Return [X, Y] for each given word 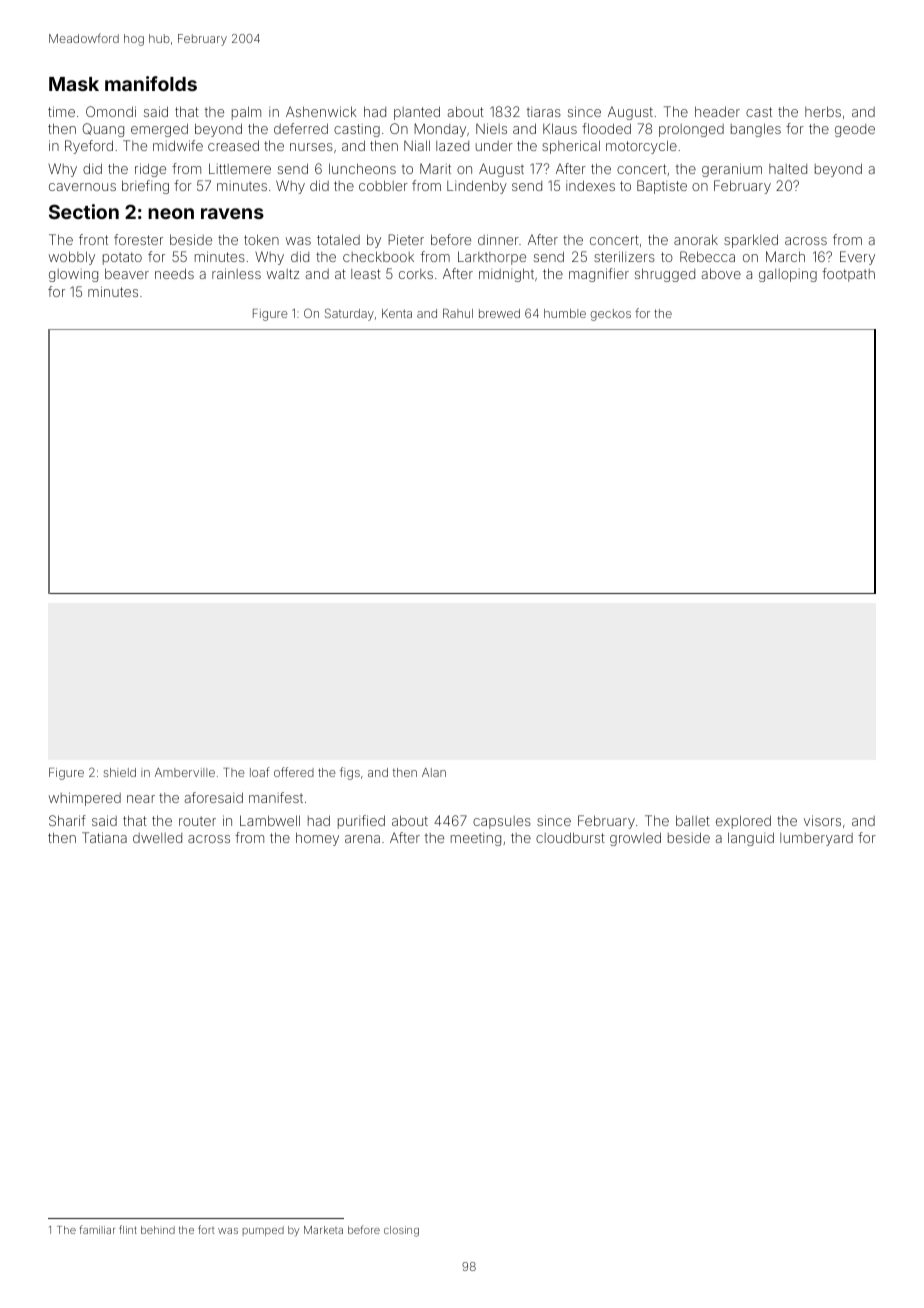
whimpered [84, 799]
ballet [693, 820]
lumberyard [816, 839]
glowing [73, 275]
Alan [434, 772]
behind [158, 1230]
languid [751, 839]
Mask [74, 84]
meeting [476, 839]
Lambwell [270, 820]
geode [855, 130]
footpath [848, 275]
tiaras [544, 112]
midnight [506, 275]
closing [401, 1231]
